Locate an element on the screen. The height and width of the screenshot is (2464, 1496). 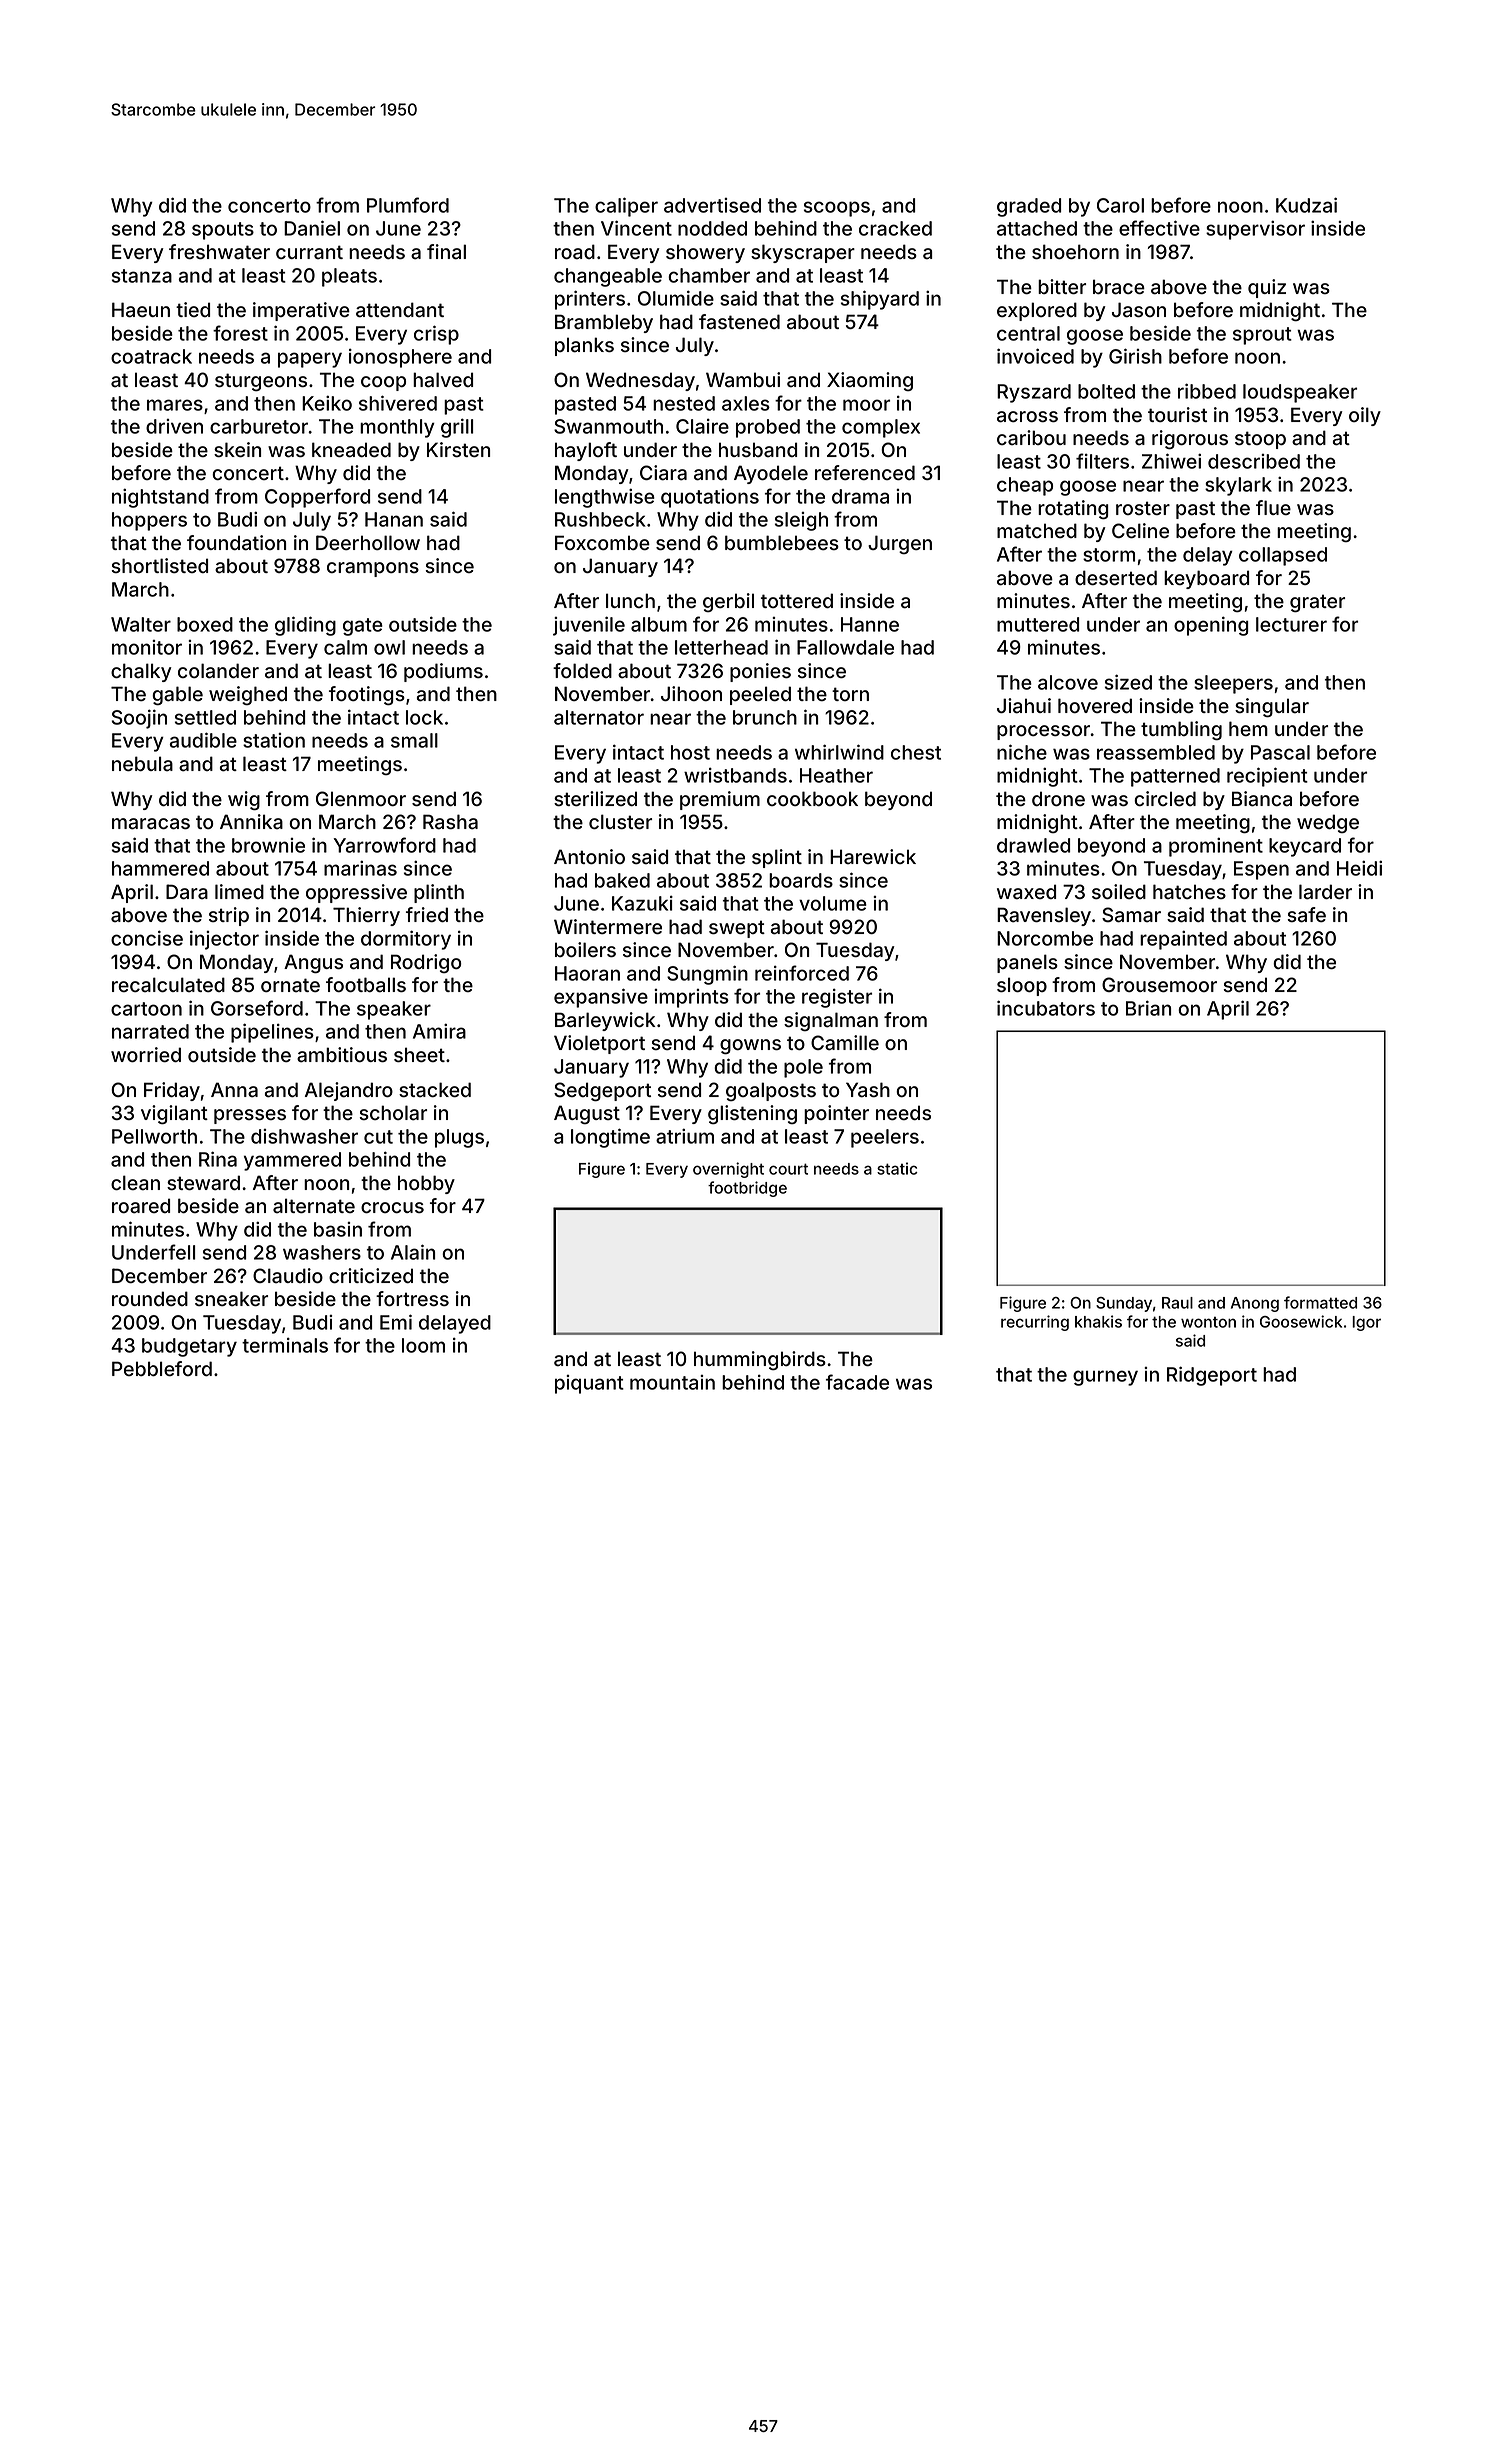
shoehorn is located at coordinates (1075, 251).
